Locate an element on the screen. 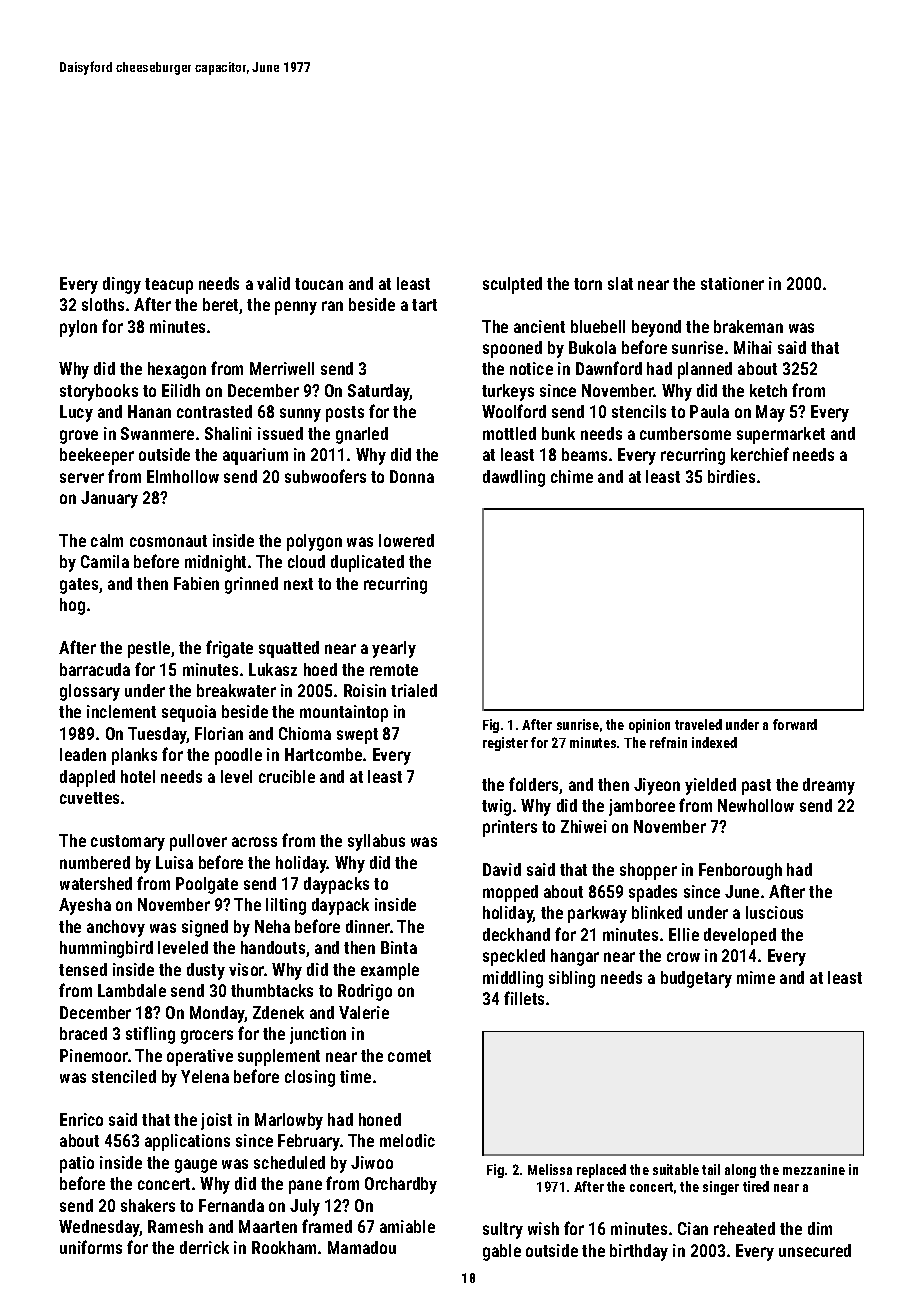 Image resolution: width=924 pixels, height=1308 pixels. notice is located at coordinates (531, 368).
